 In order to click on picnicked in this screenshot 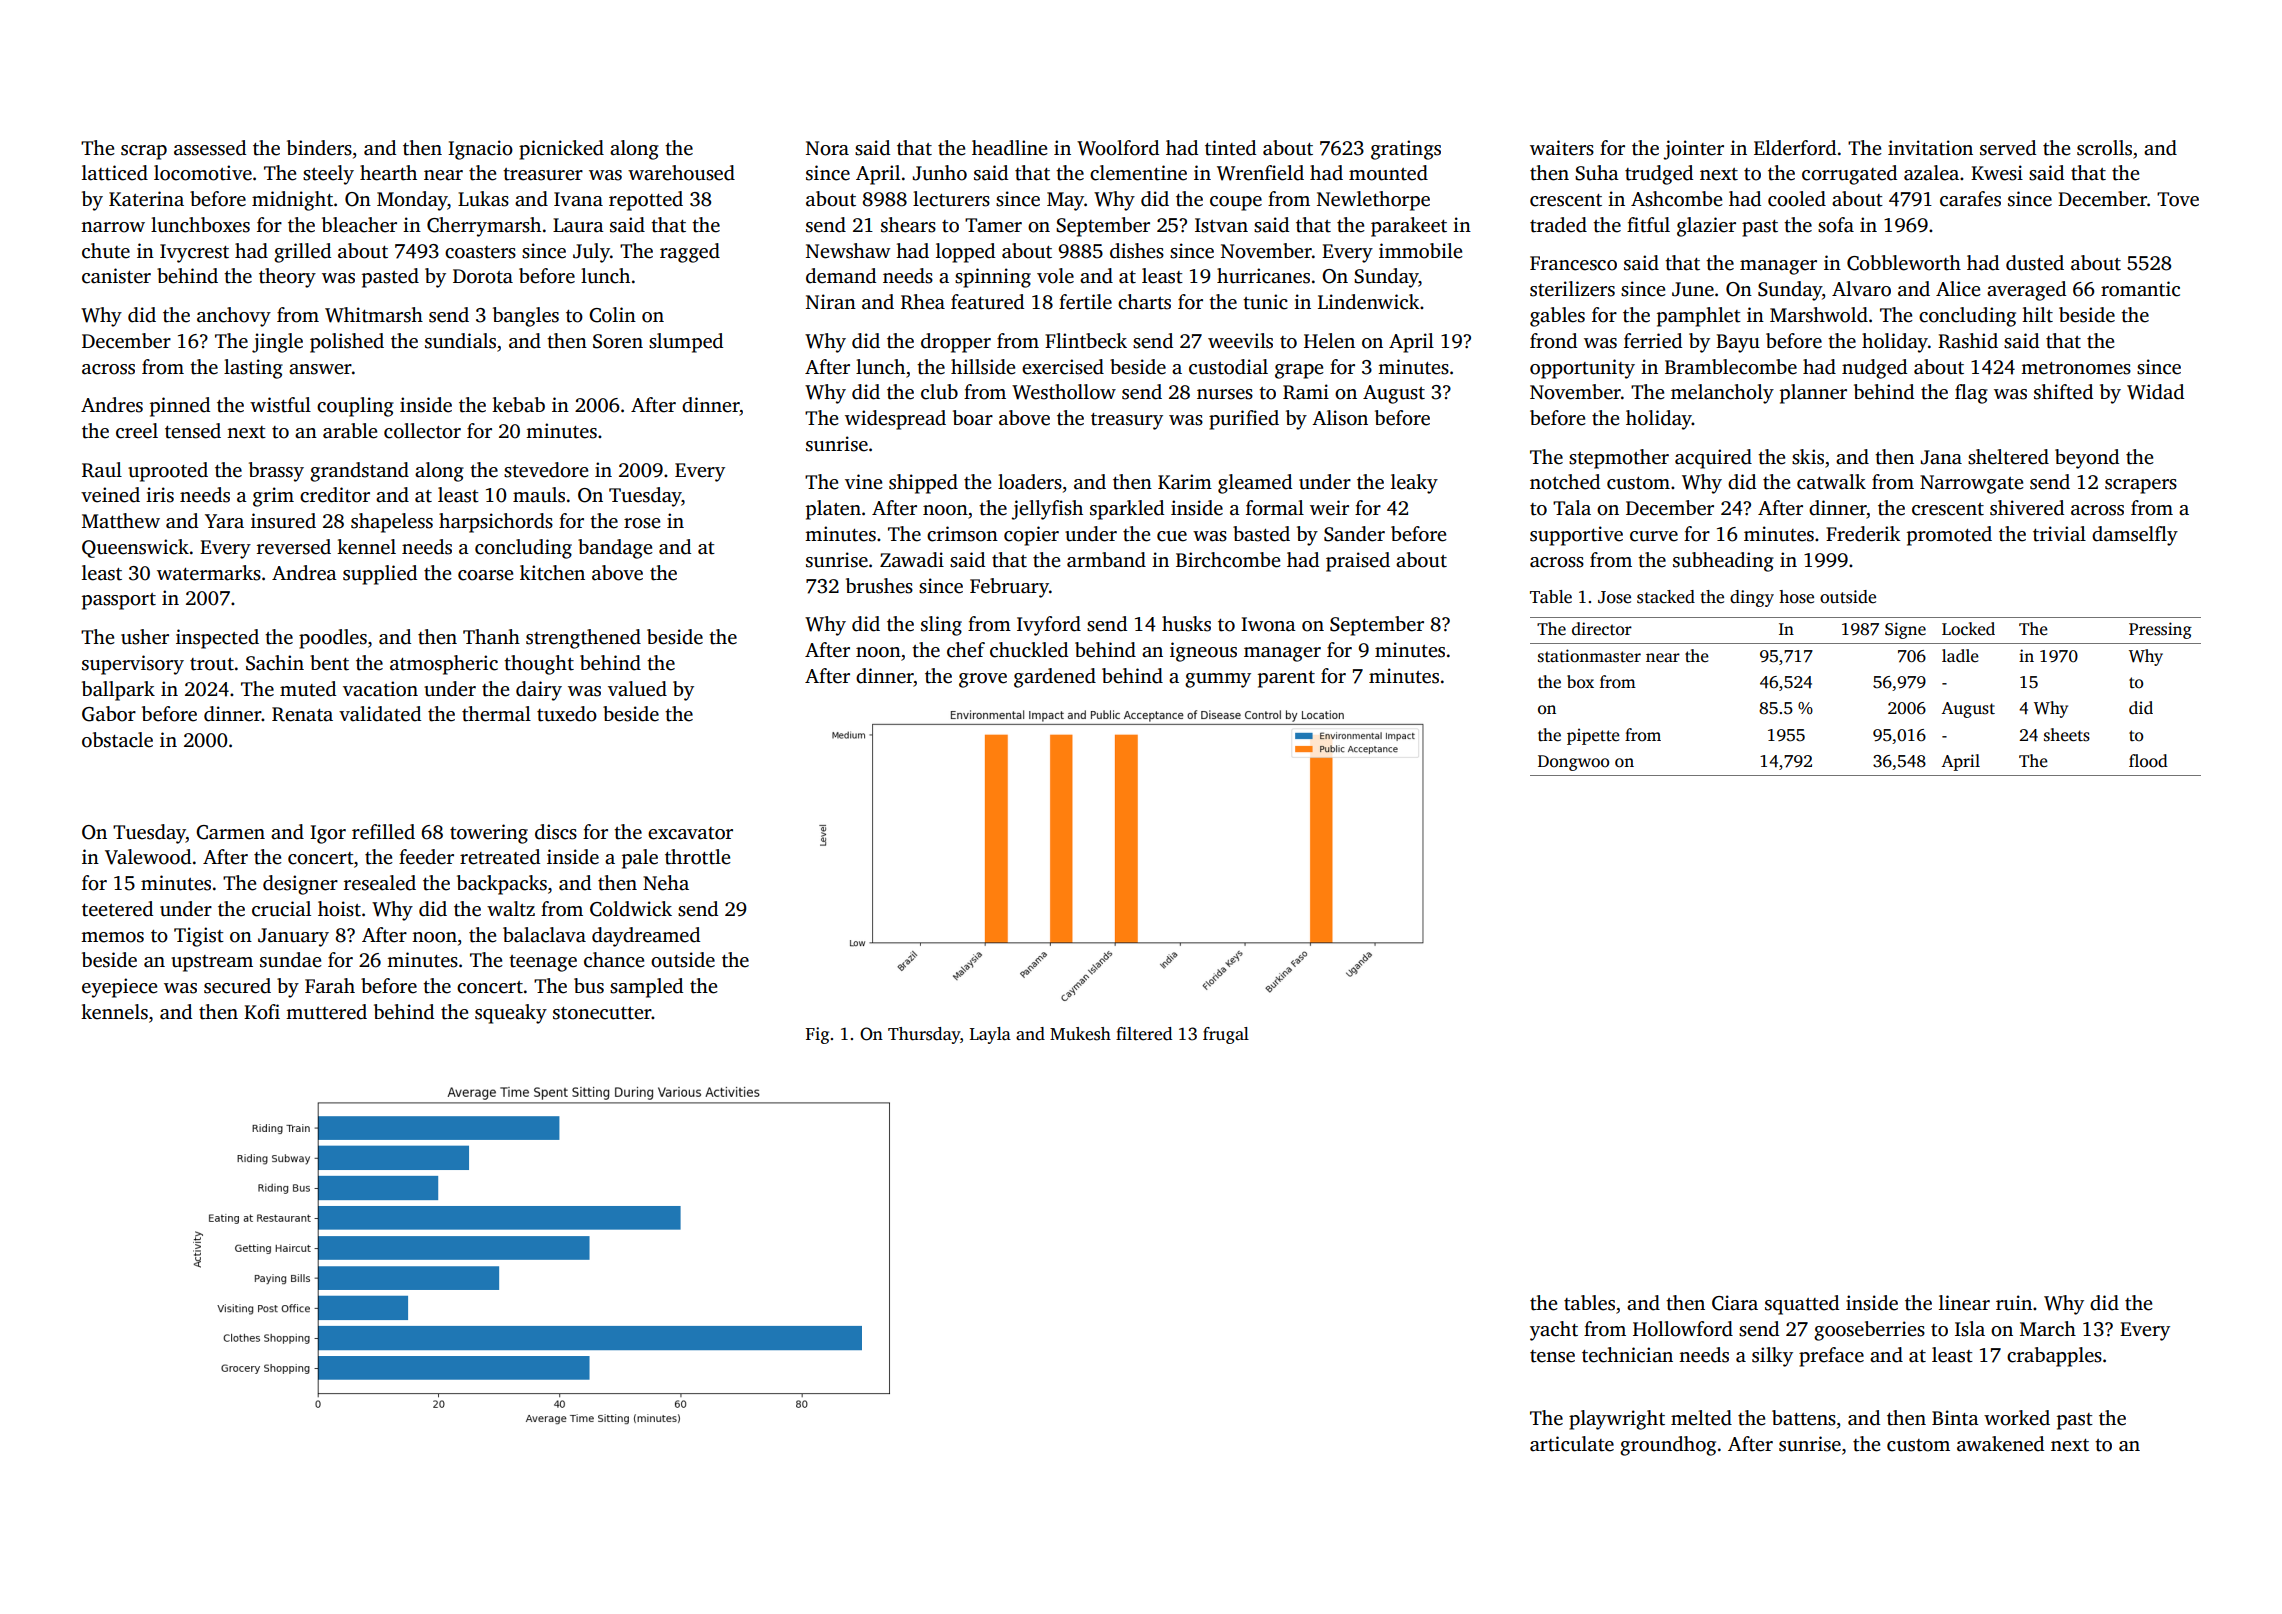, I will do `click(561, 150)`.
